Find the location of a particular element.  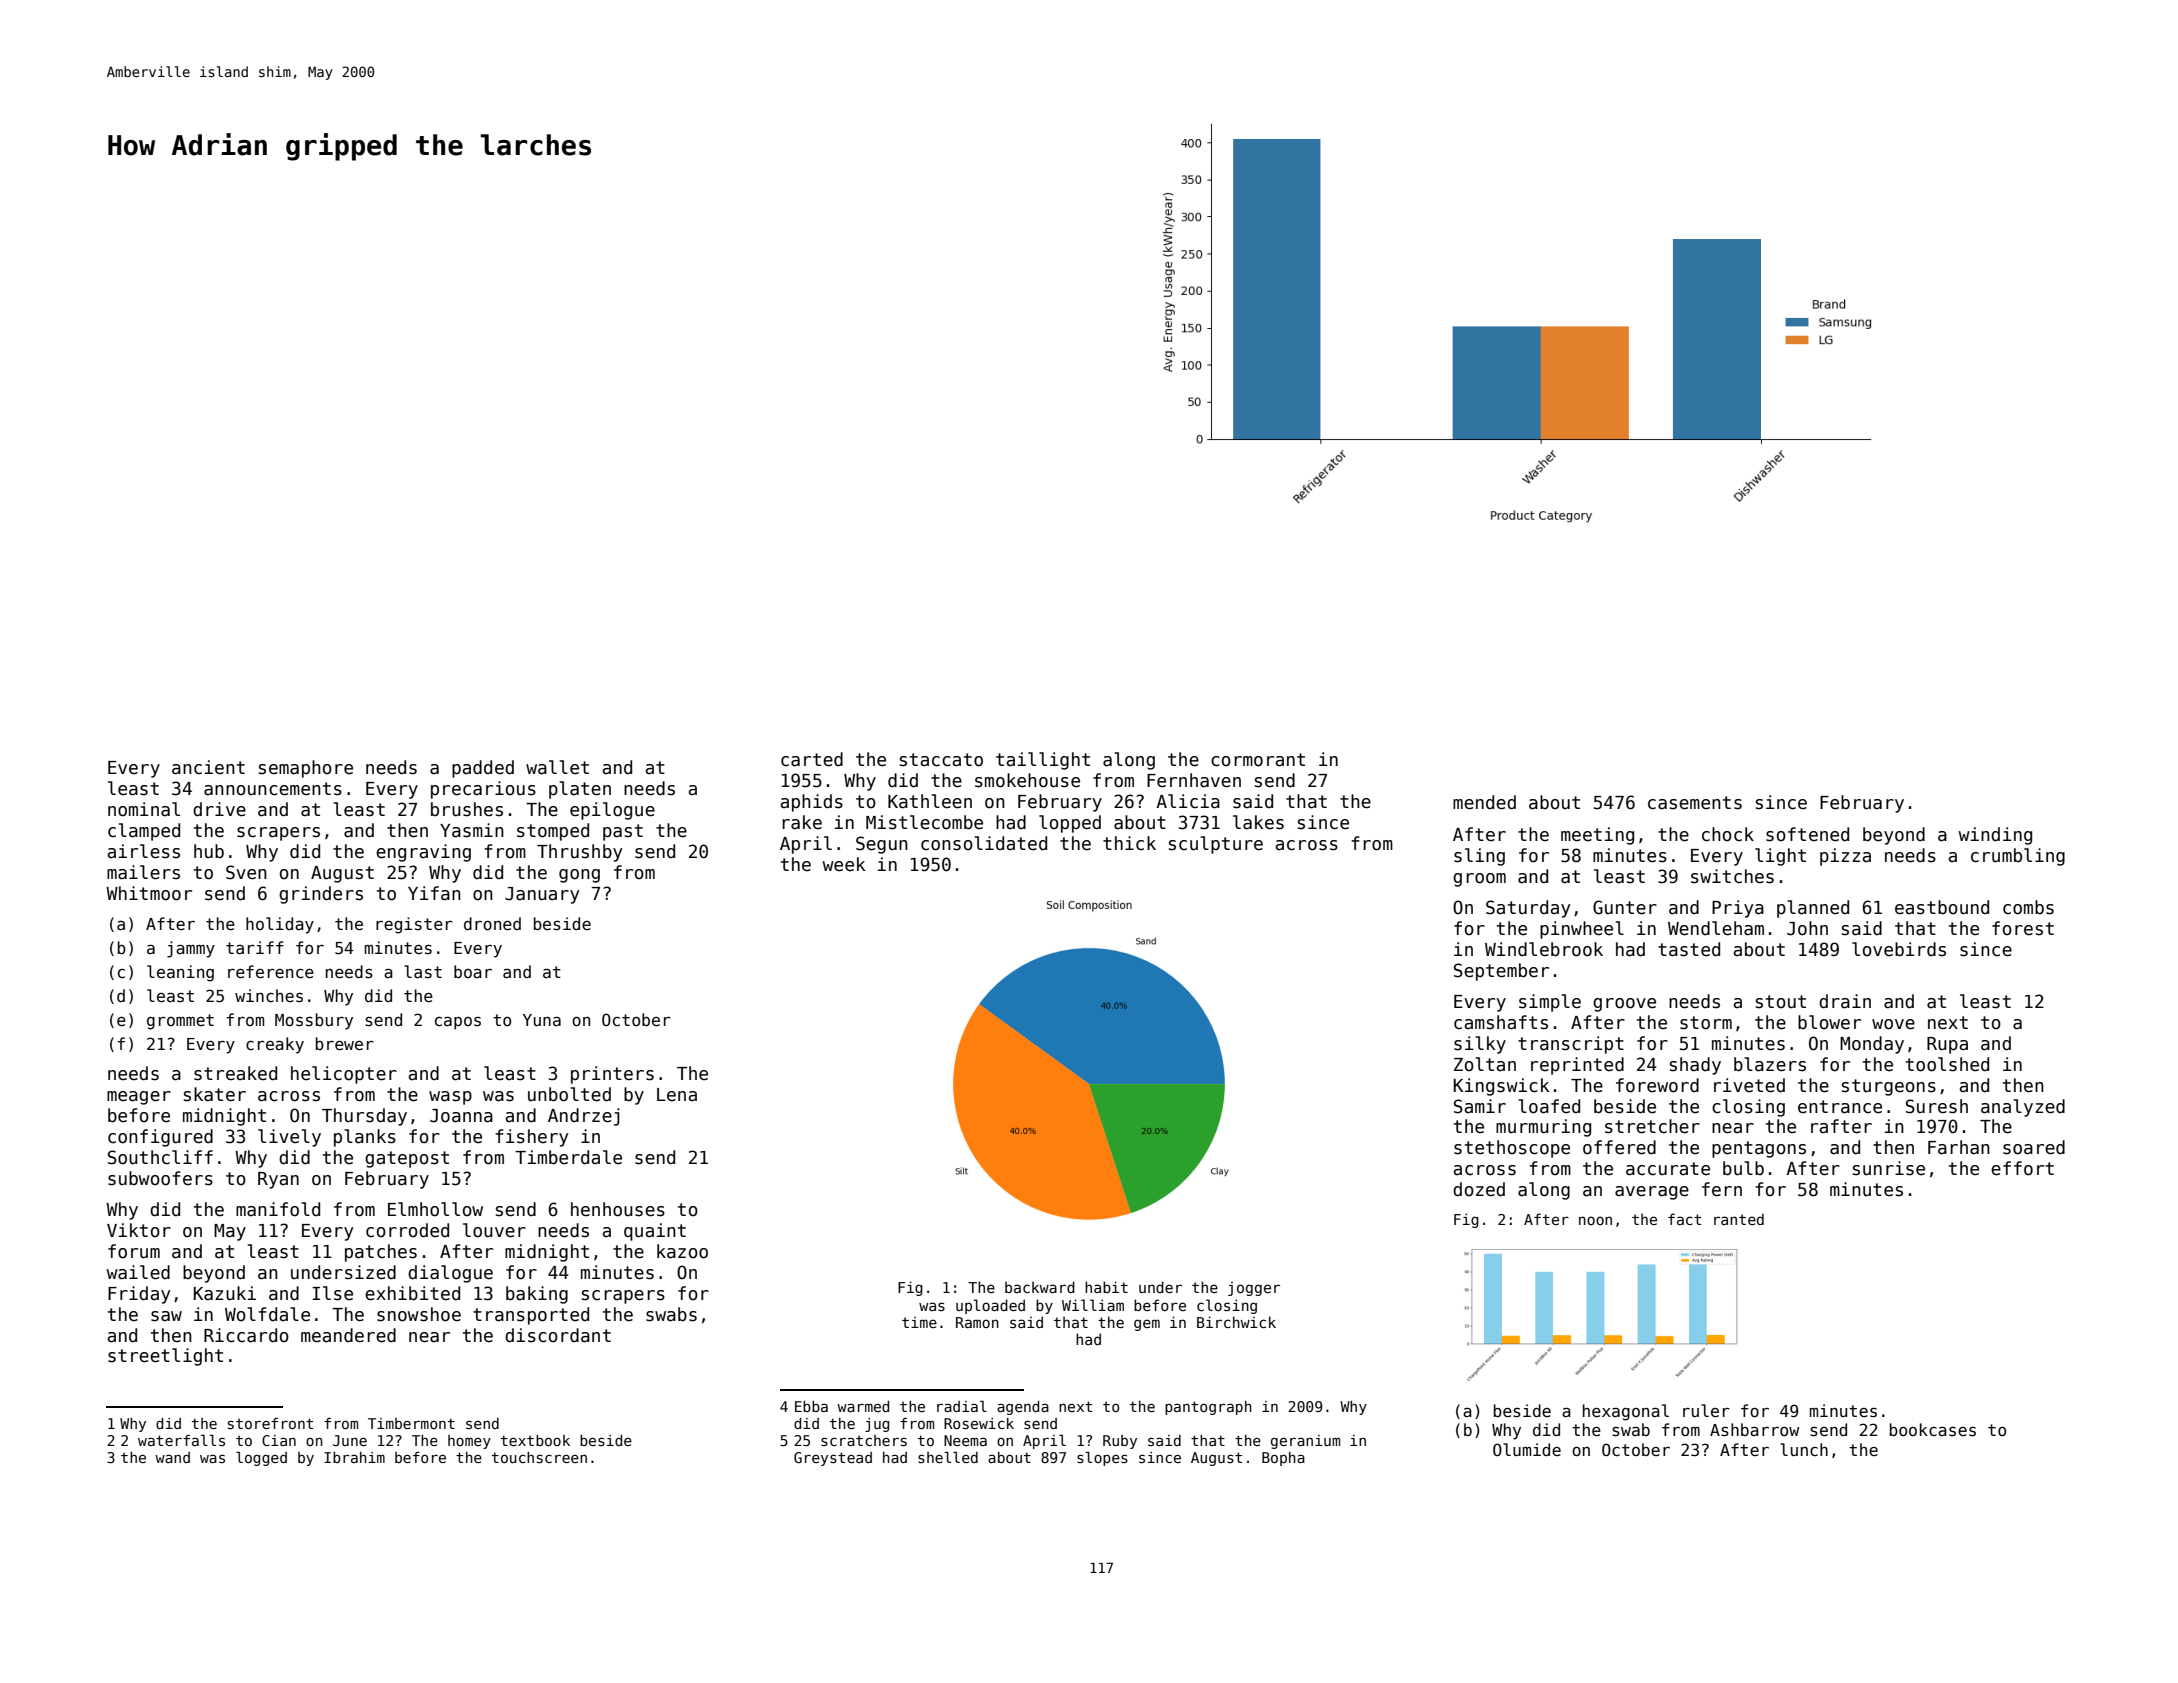

Riccardo is located at coordinates (246, 1335).
